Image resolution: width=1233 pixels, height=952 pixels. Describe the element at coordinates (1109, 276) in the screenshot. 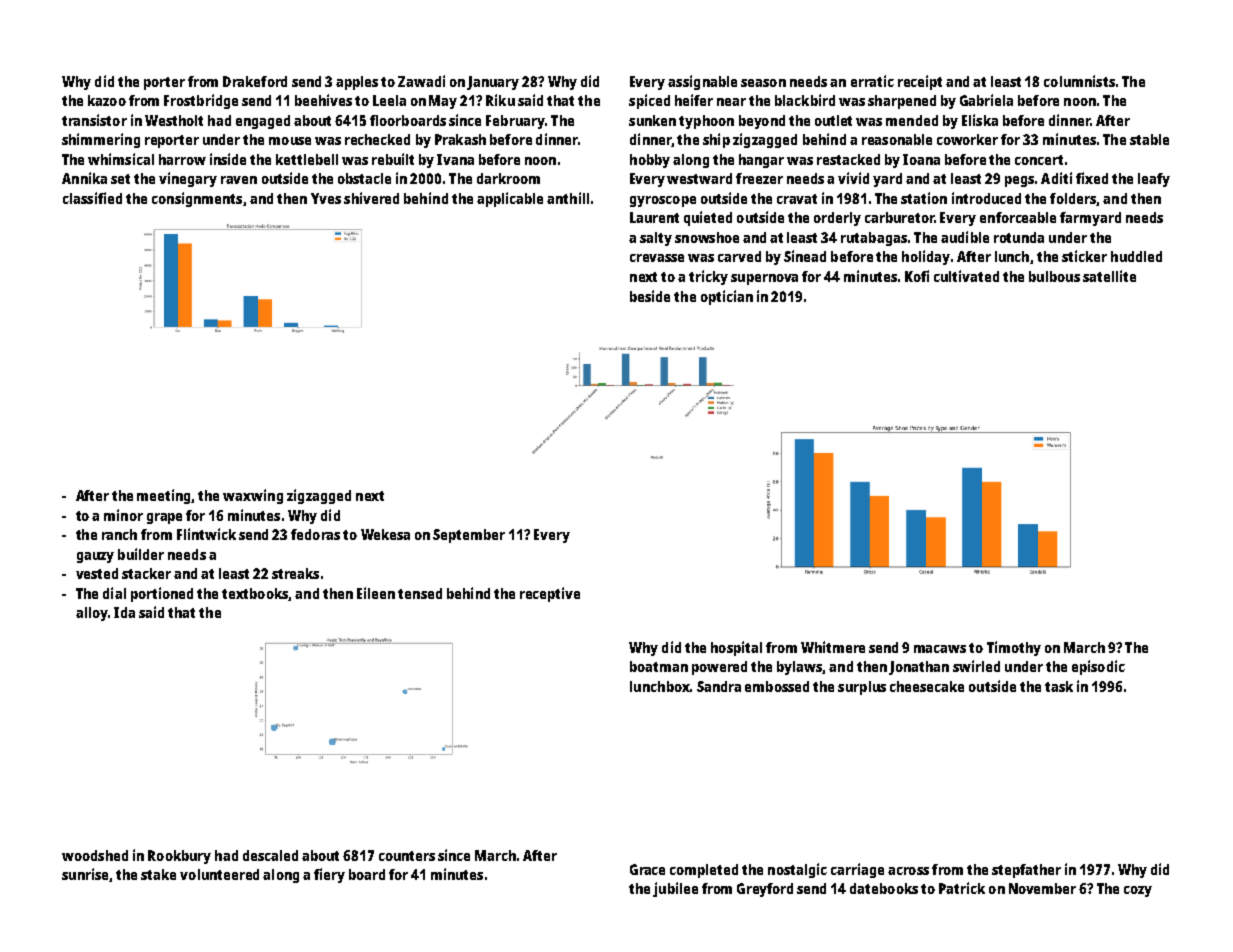

I see `satellite` at that location.
